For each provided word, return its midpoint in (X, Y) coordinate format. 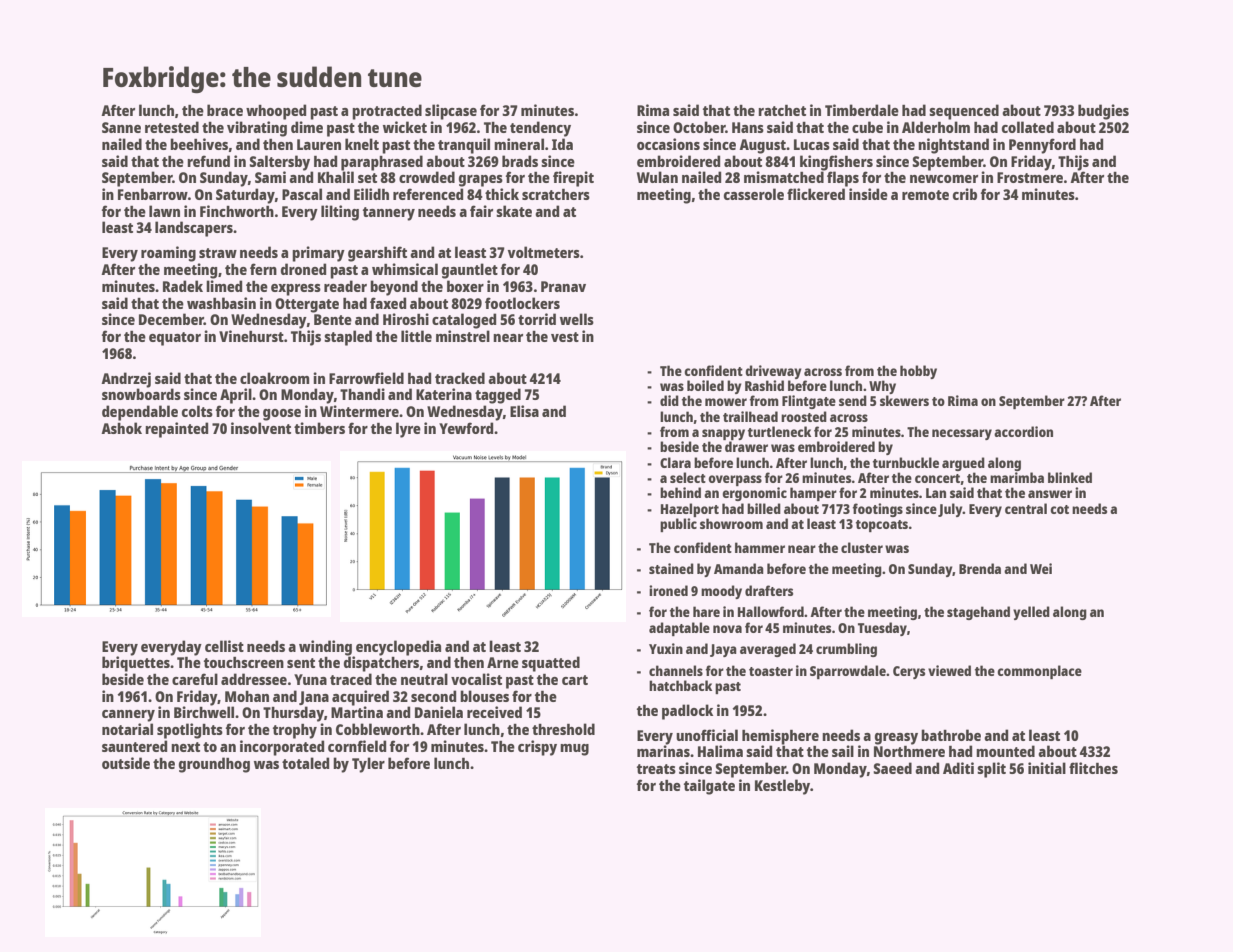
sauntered (134, 746)
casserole (754, 194)
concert (938, 479)
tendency (540, 129)
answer (1050, 494)
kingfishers (836, 163)
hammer (760, 547)
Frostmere (1030, 177)
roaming (168, 254)
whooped (276, 112)
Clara (675, 462)
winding (325, 648)
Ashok (121, 428)
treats (656, 769)
